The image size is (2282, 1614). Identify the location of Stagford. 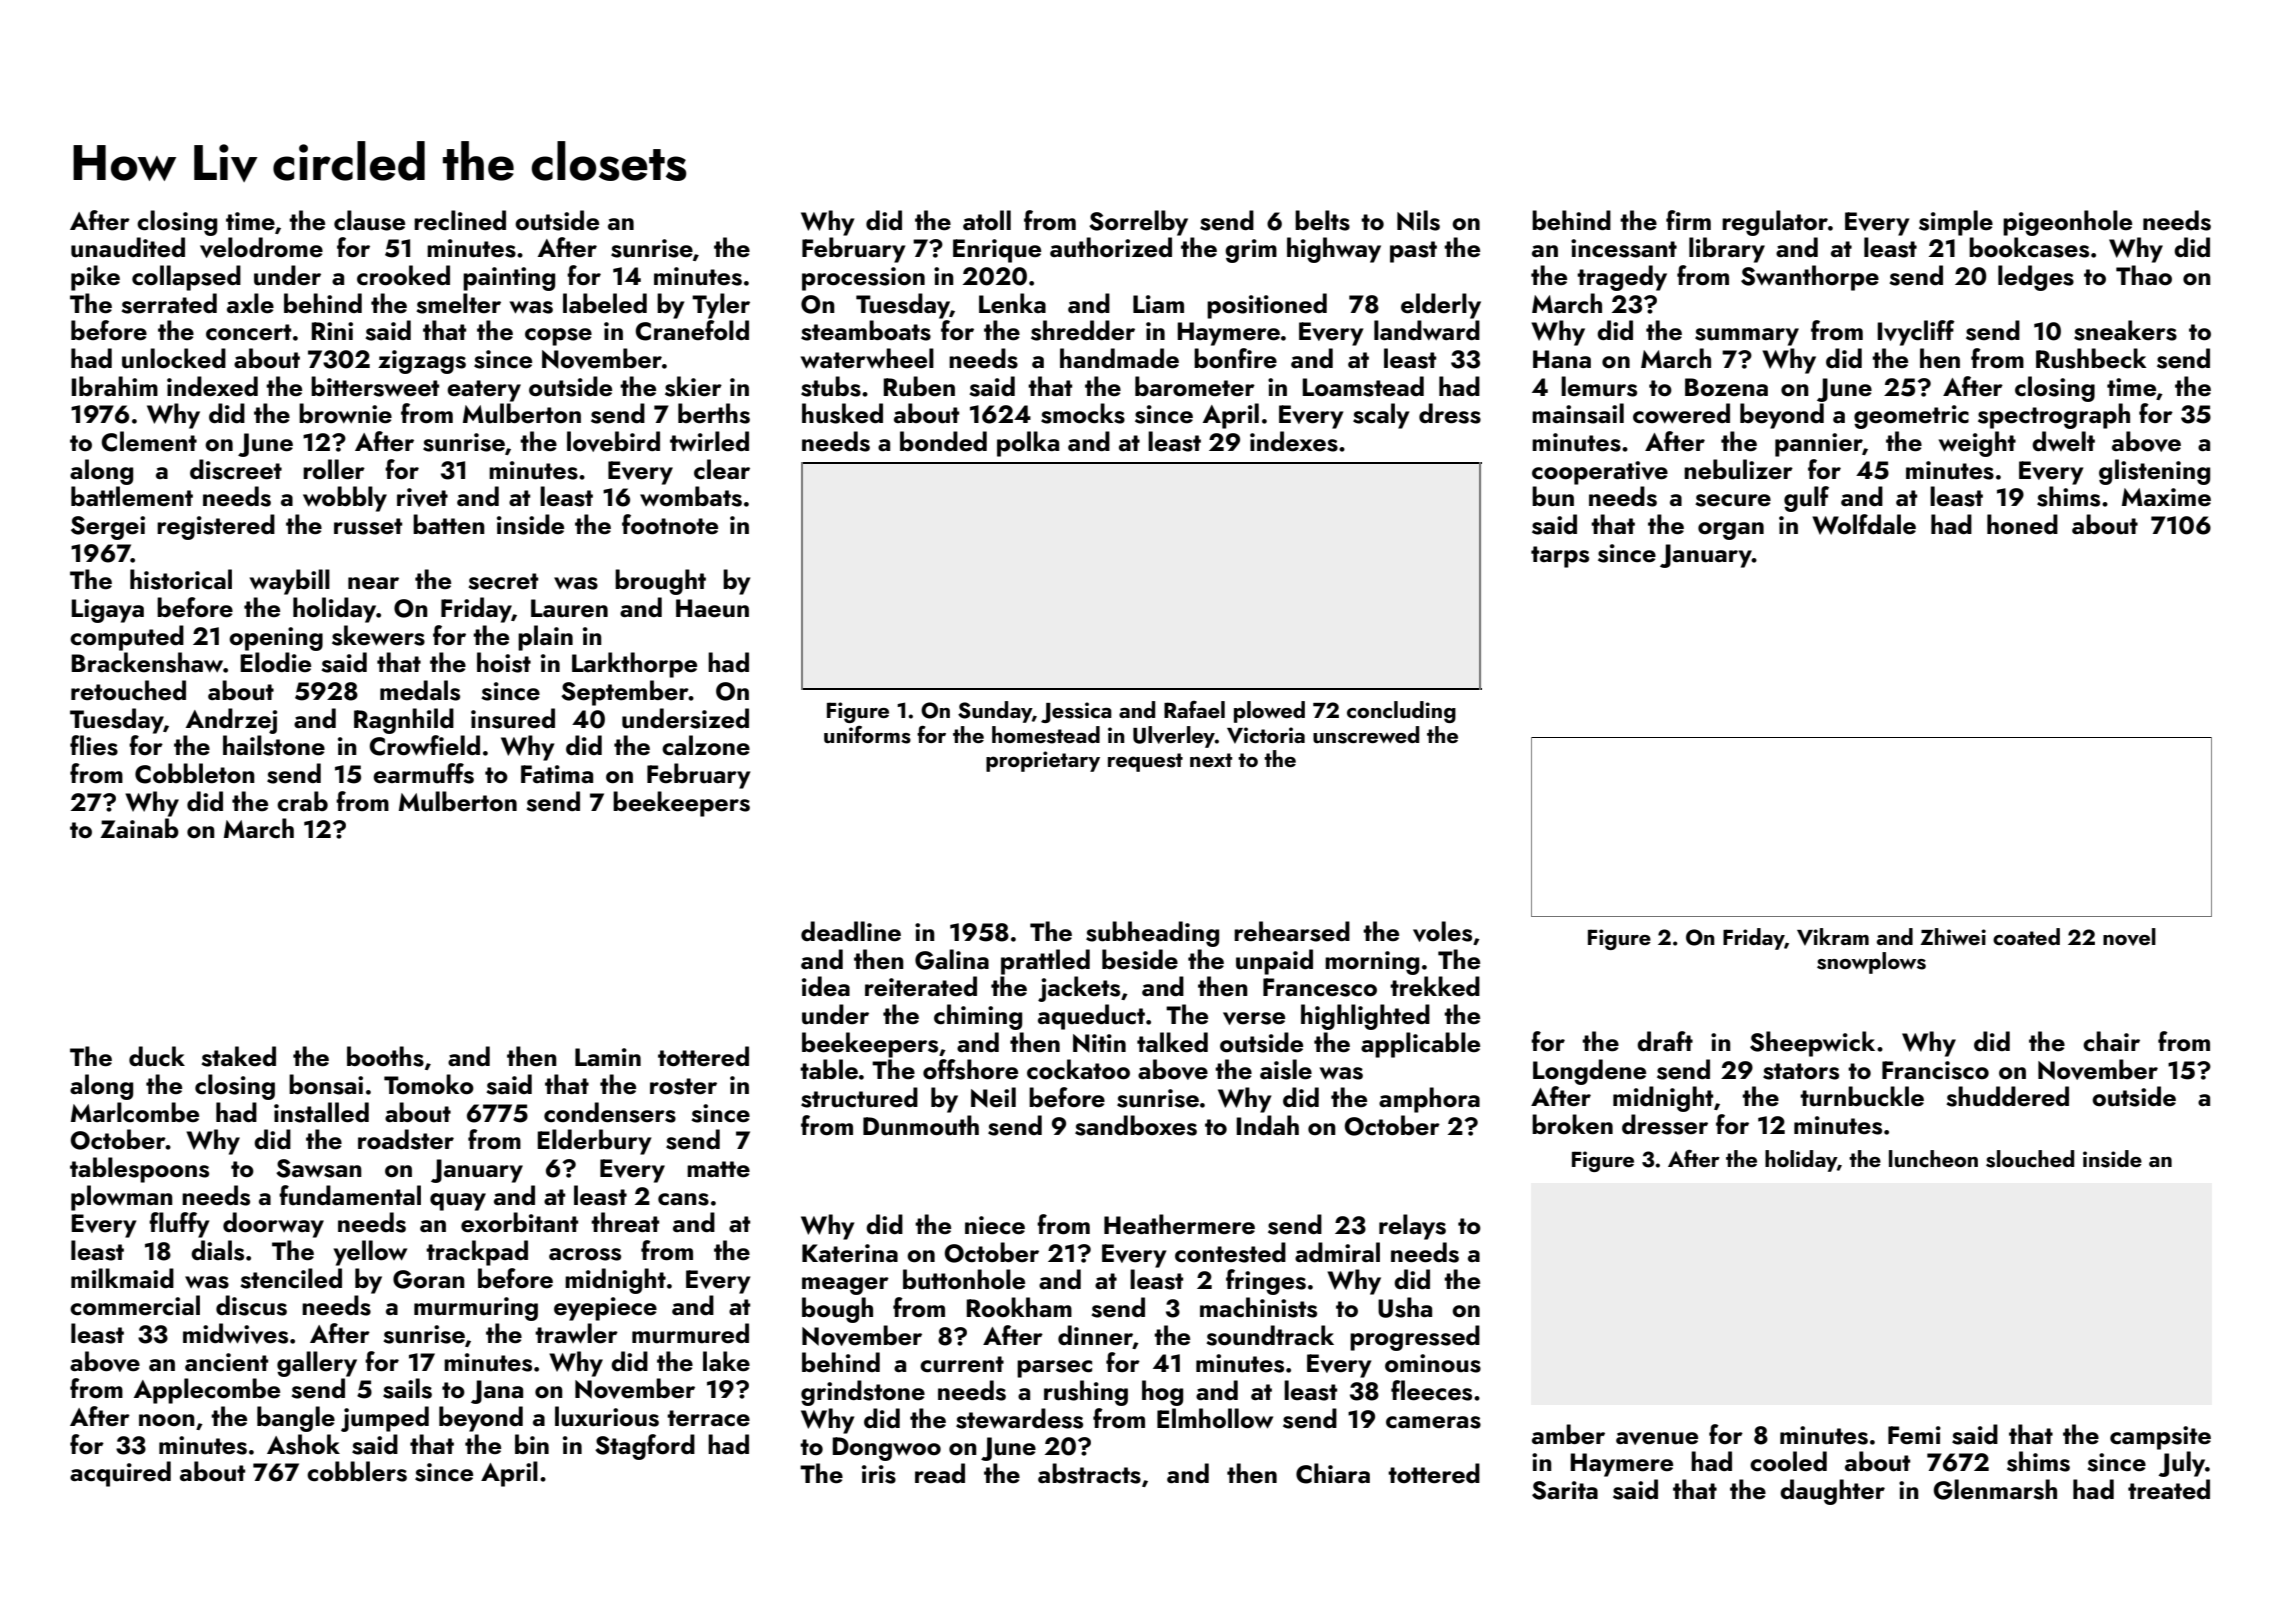
(645, 1447).
